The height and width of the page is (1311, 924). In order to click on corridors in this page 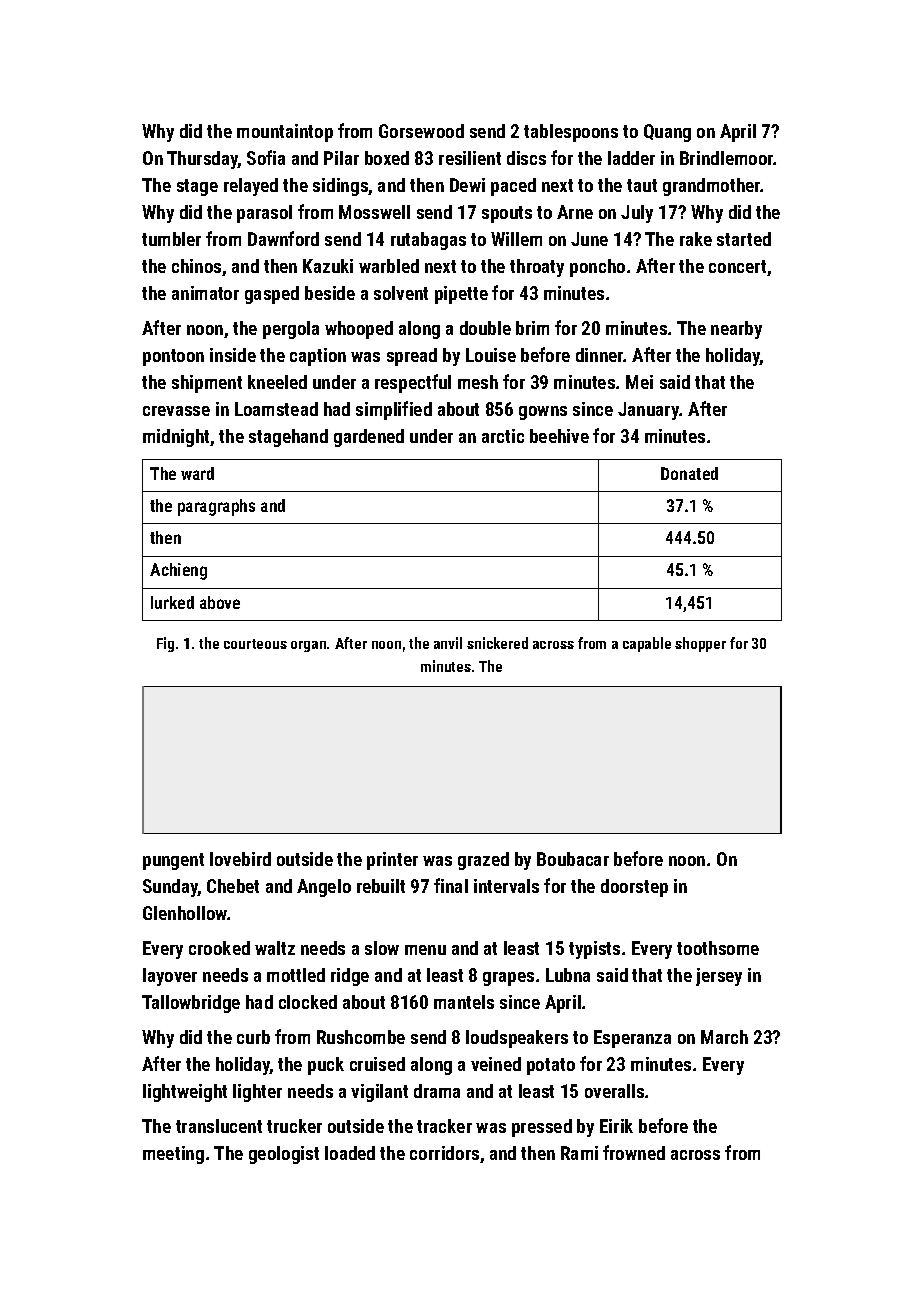, I will do `click(444, 1153)`.
